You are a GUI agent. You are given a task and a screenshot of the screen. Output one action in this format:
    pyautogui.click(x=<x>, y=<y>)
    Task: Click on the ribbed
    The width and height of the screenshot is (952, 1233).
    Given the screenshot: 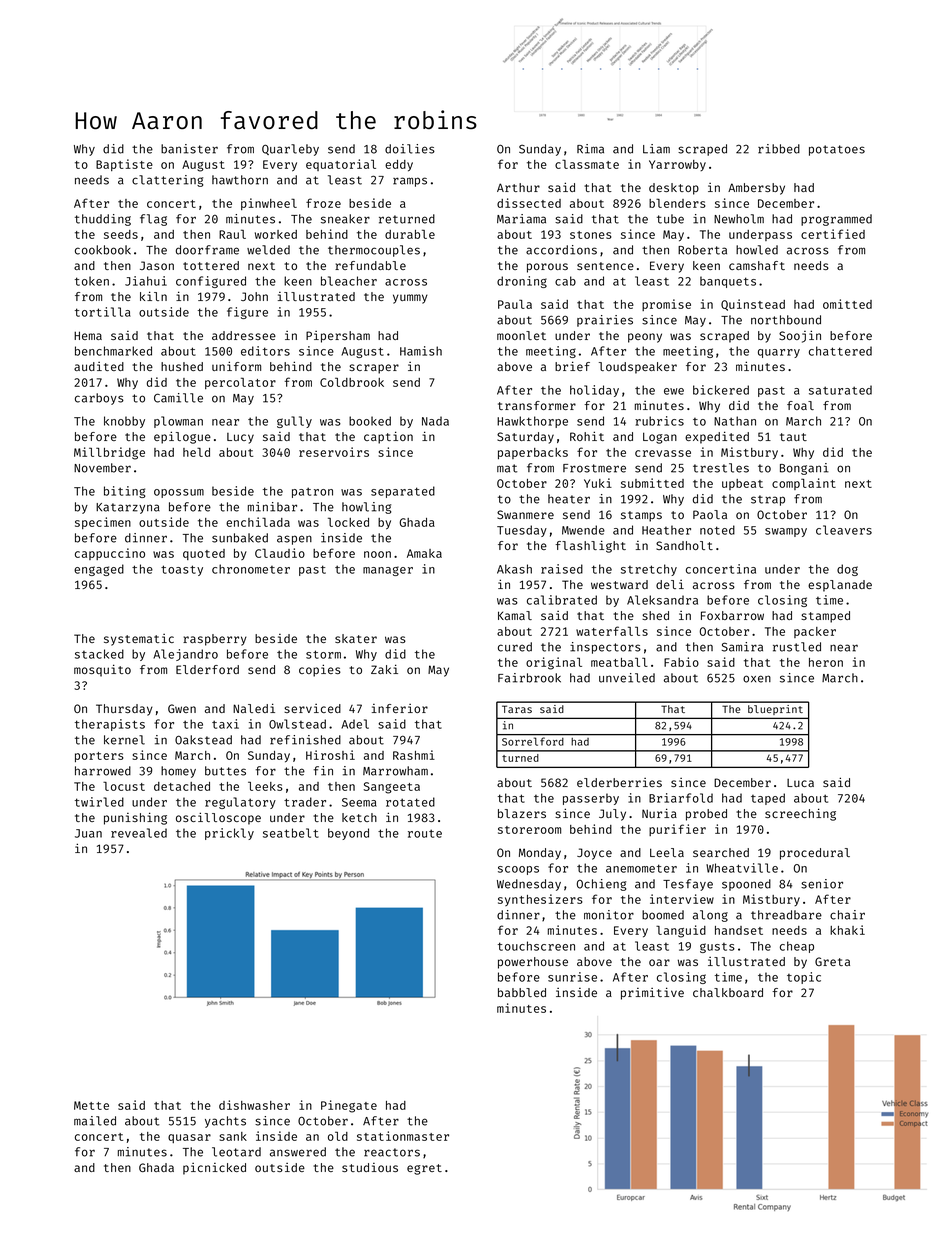 What is the action you would take?
    pyautogui.click(x=779, y=149)
